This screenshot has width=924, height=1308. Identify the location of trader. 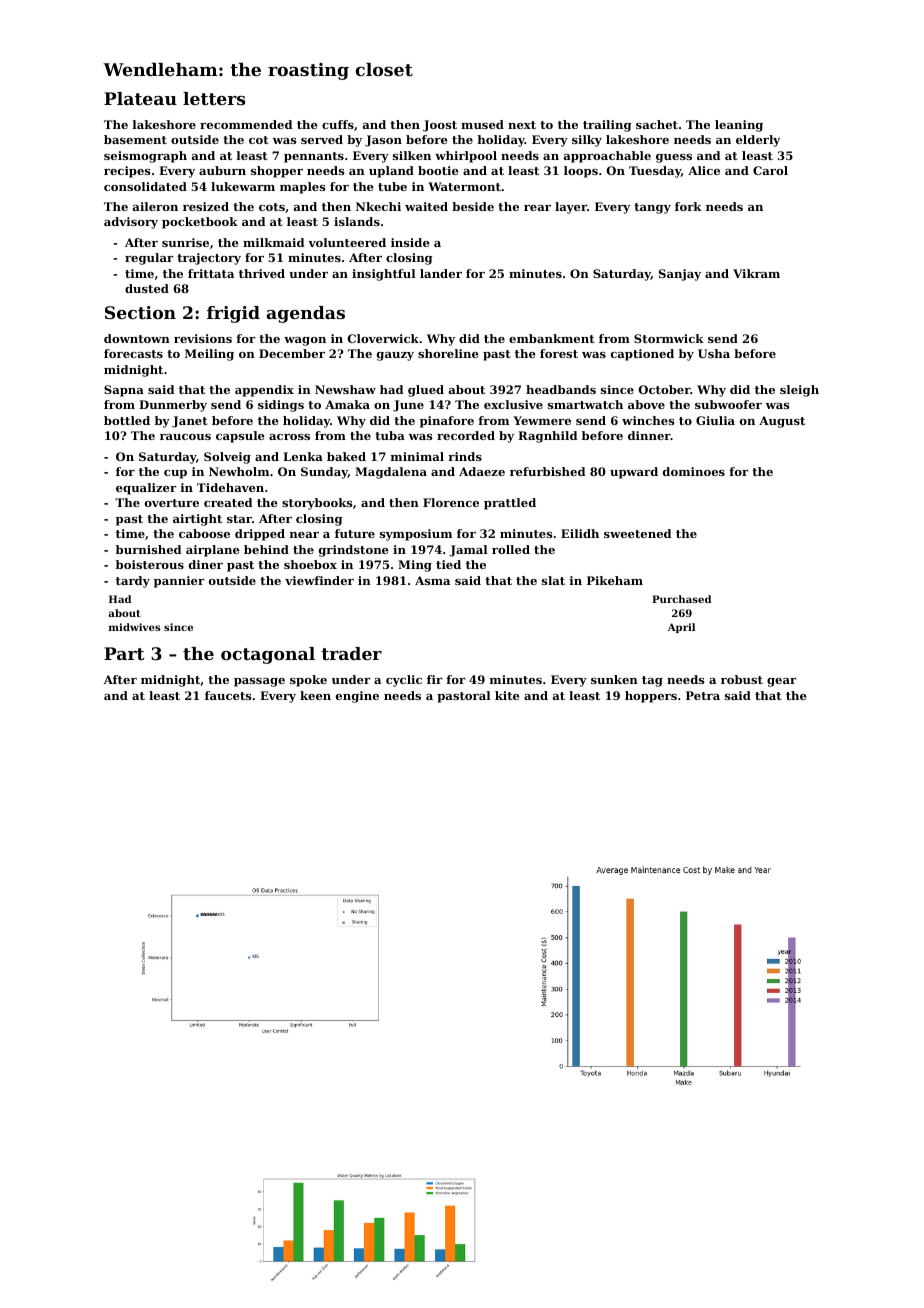
(351, 653).
